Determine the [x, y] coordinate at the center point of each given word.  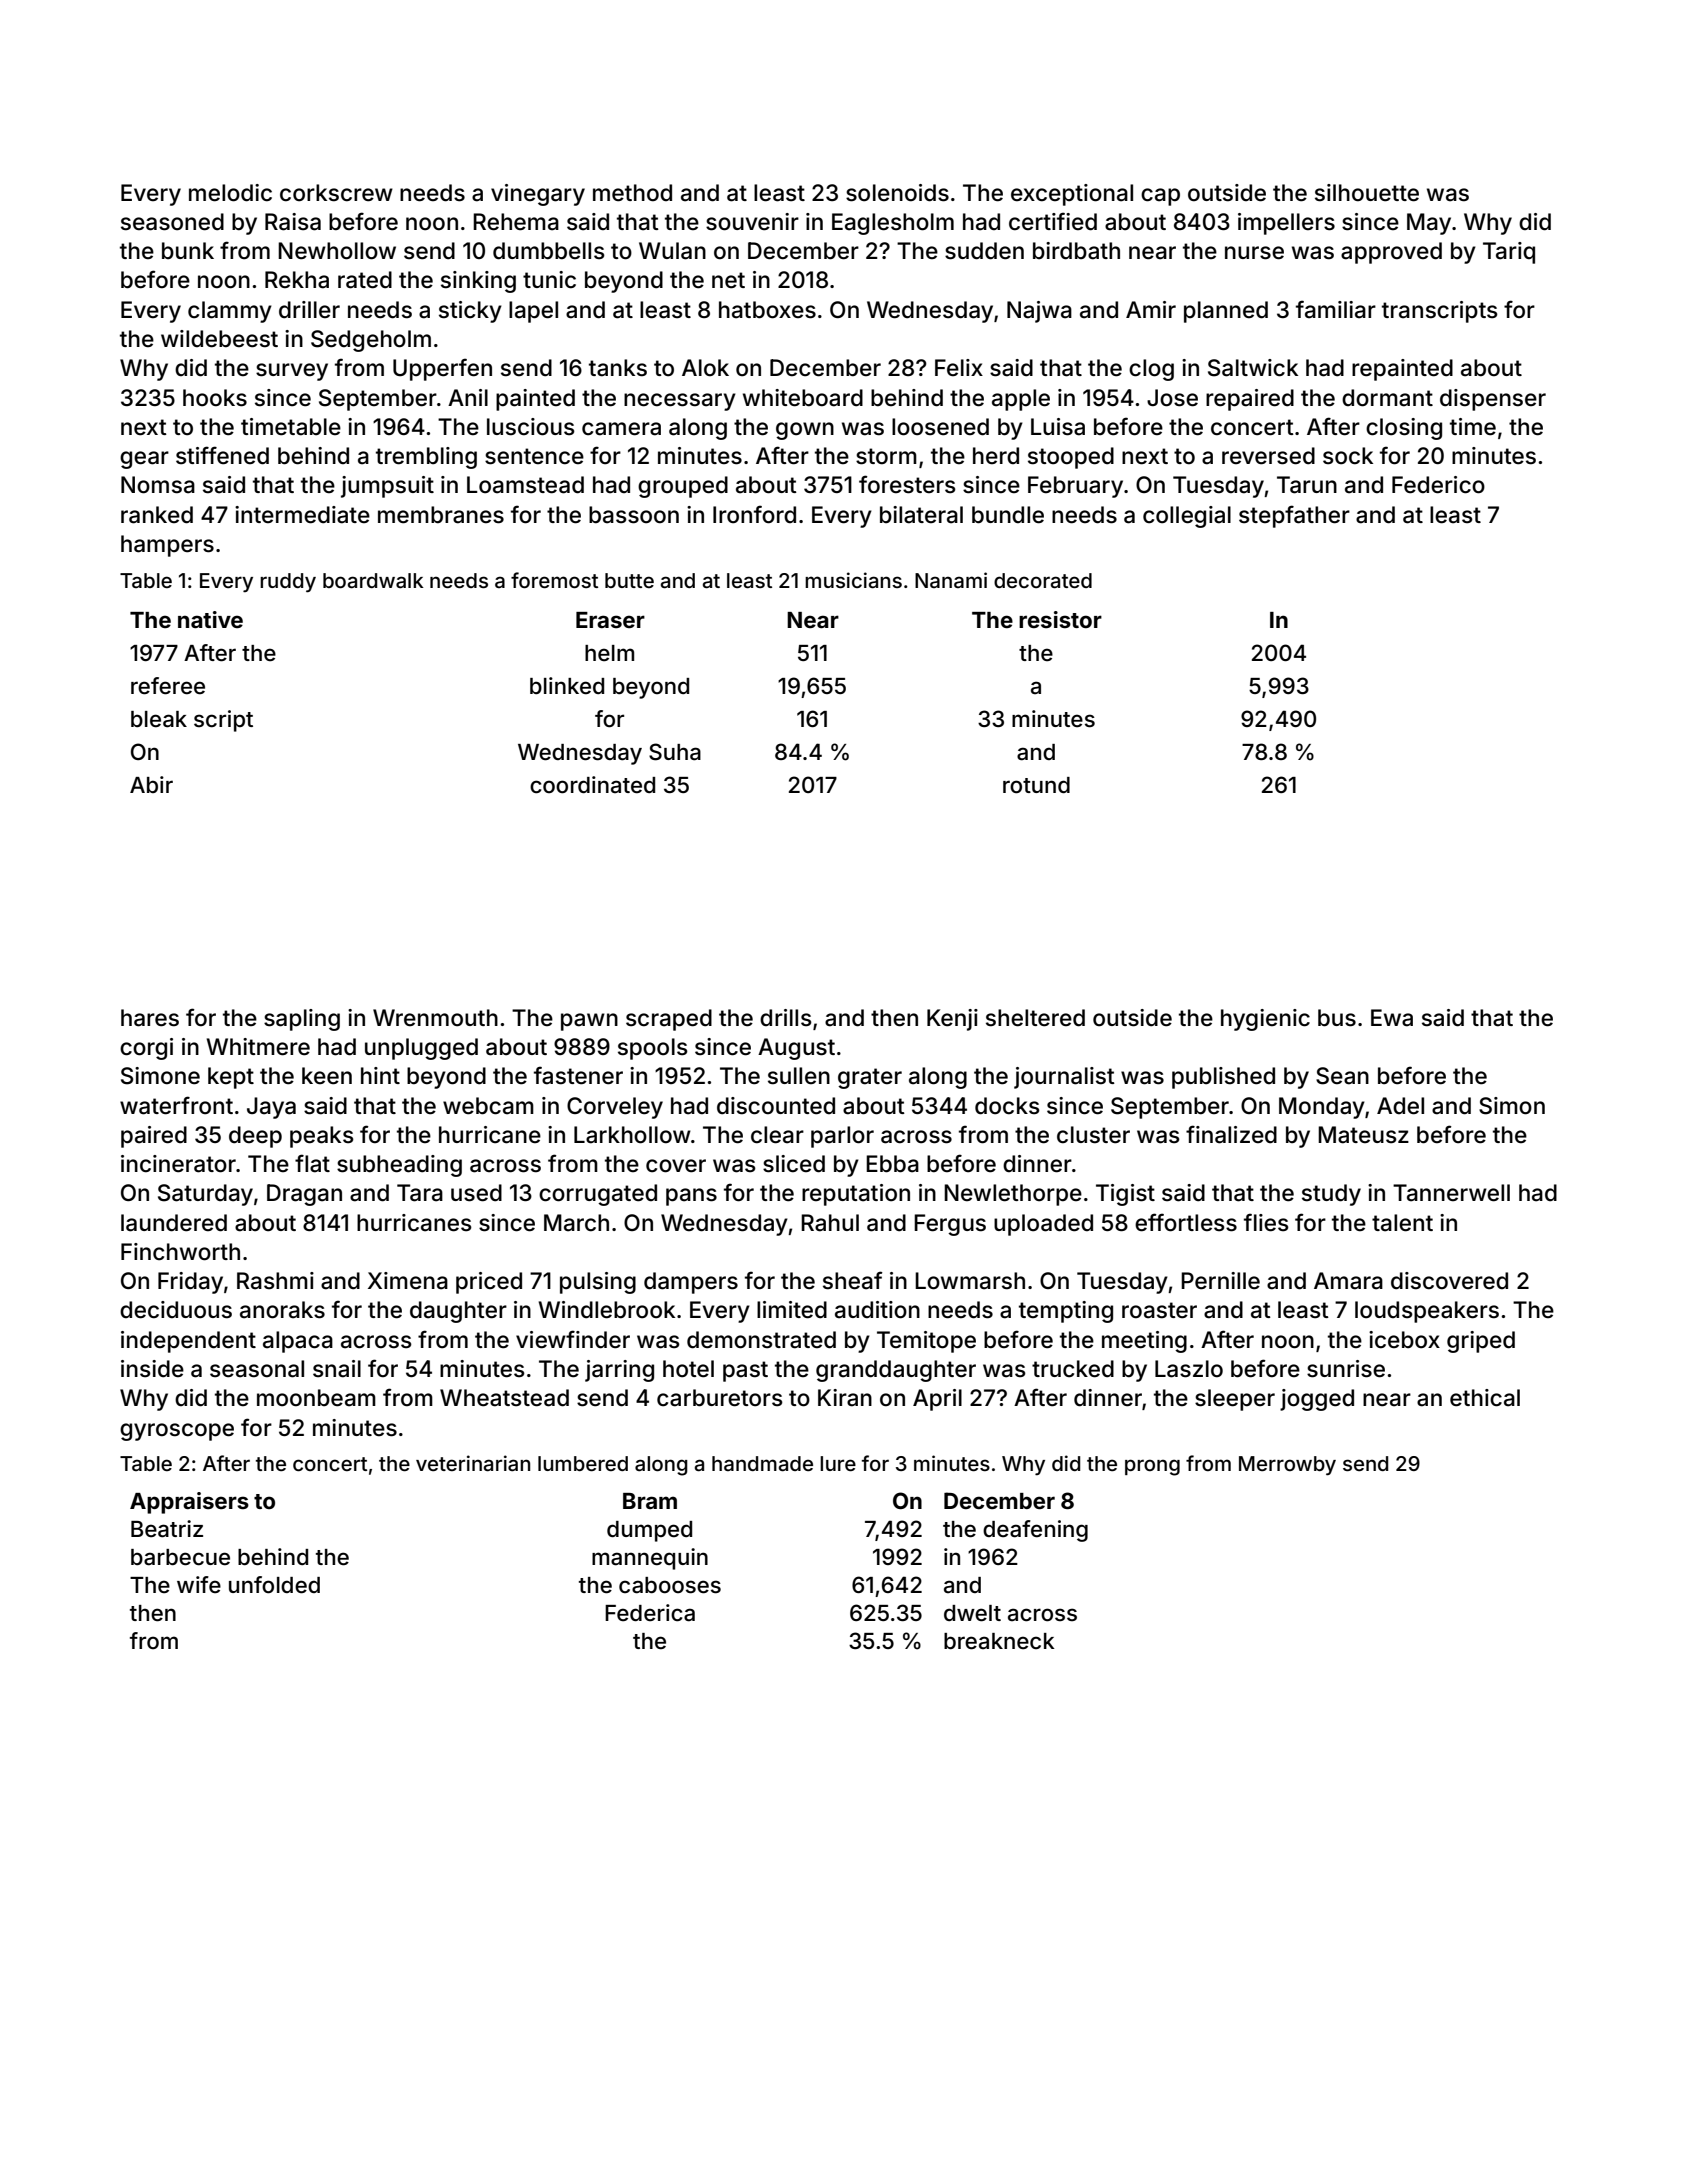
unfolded [274, 1585]
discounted [776, 1106]
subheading [399, 1166]
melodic [230, 193]
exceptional [1072, 195]
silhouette [1367, 193]
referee [168, 686]
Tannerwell [1451, 1193]
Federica [650, 1613]
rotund [1036, 785]
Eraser [610, 620]
